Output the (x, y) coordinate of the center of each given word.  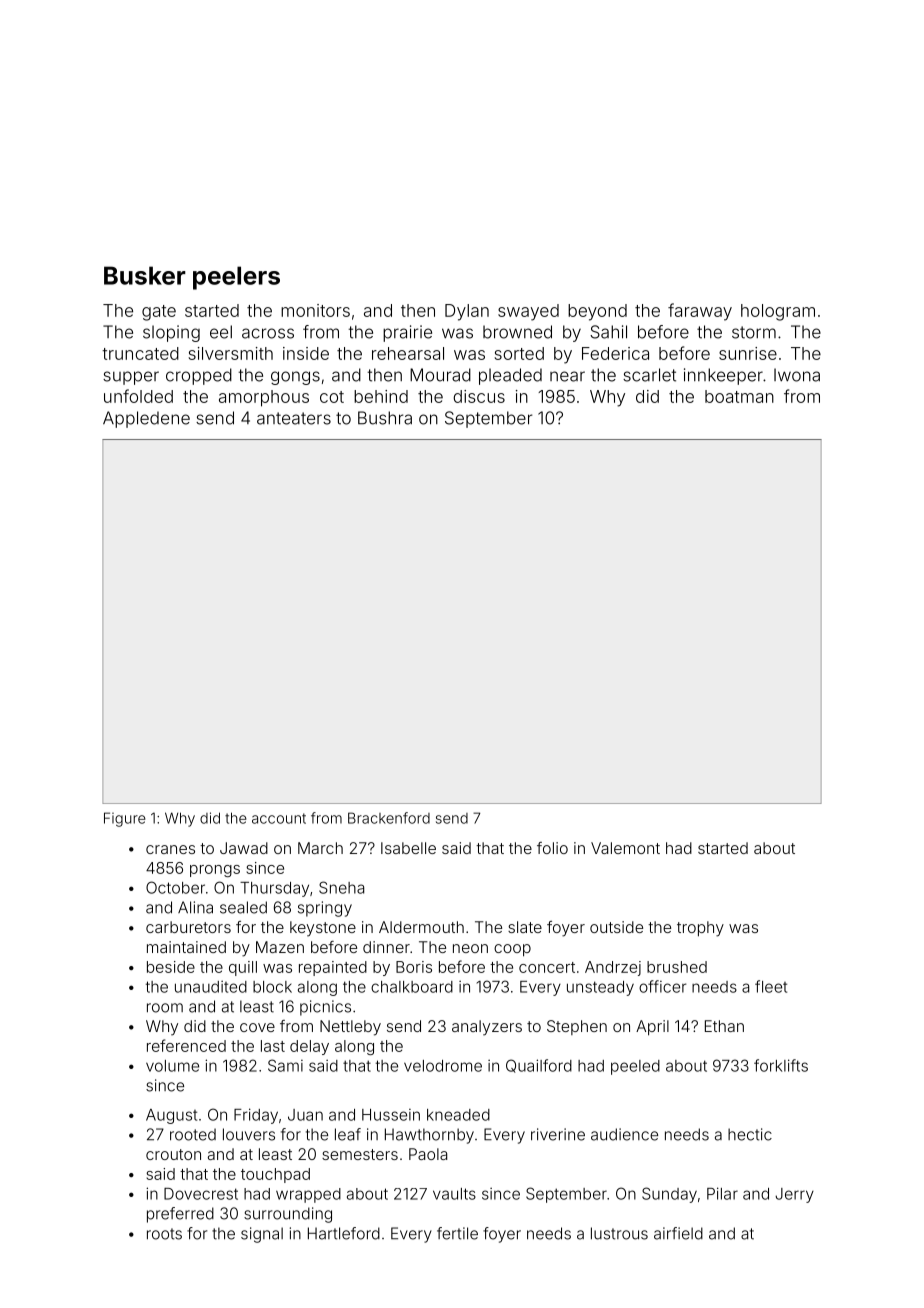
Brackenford (389, 818)
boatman (739, 396)
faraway (700, 312)
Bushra (385, 418)
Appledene (146, 419)
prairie (407, 333)
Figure (125, 819)
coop (512, 950)
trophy (700, 929)
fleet (771, 986)
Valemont (625, 848)
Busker (145, 275)
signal (262, 1235)
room (165, 1008)
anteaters (294, 418)
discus (479, 396)
